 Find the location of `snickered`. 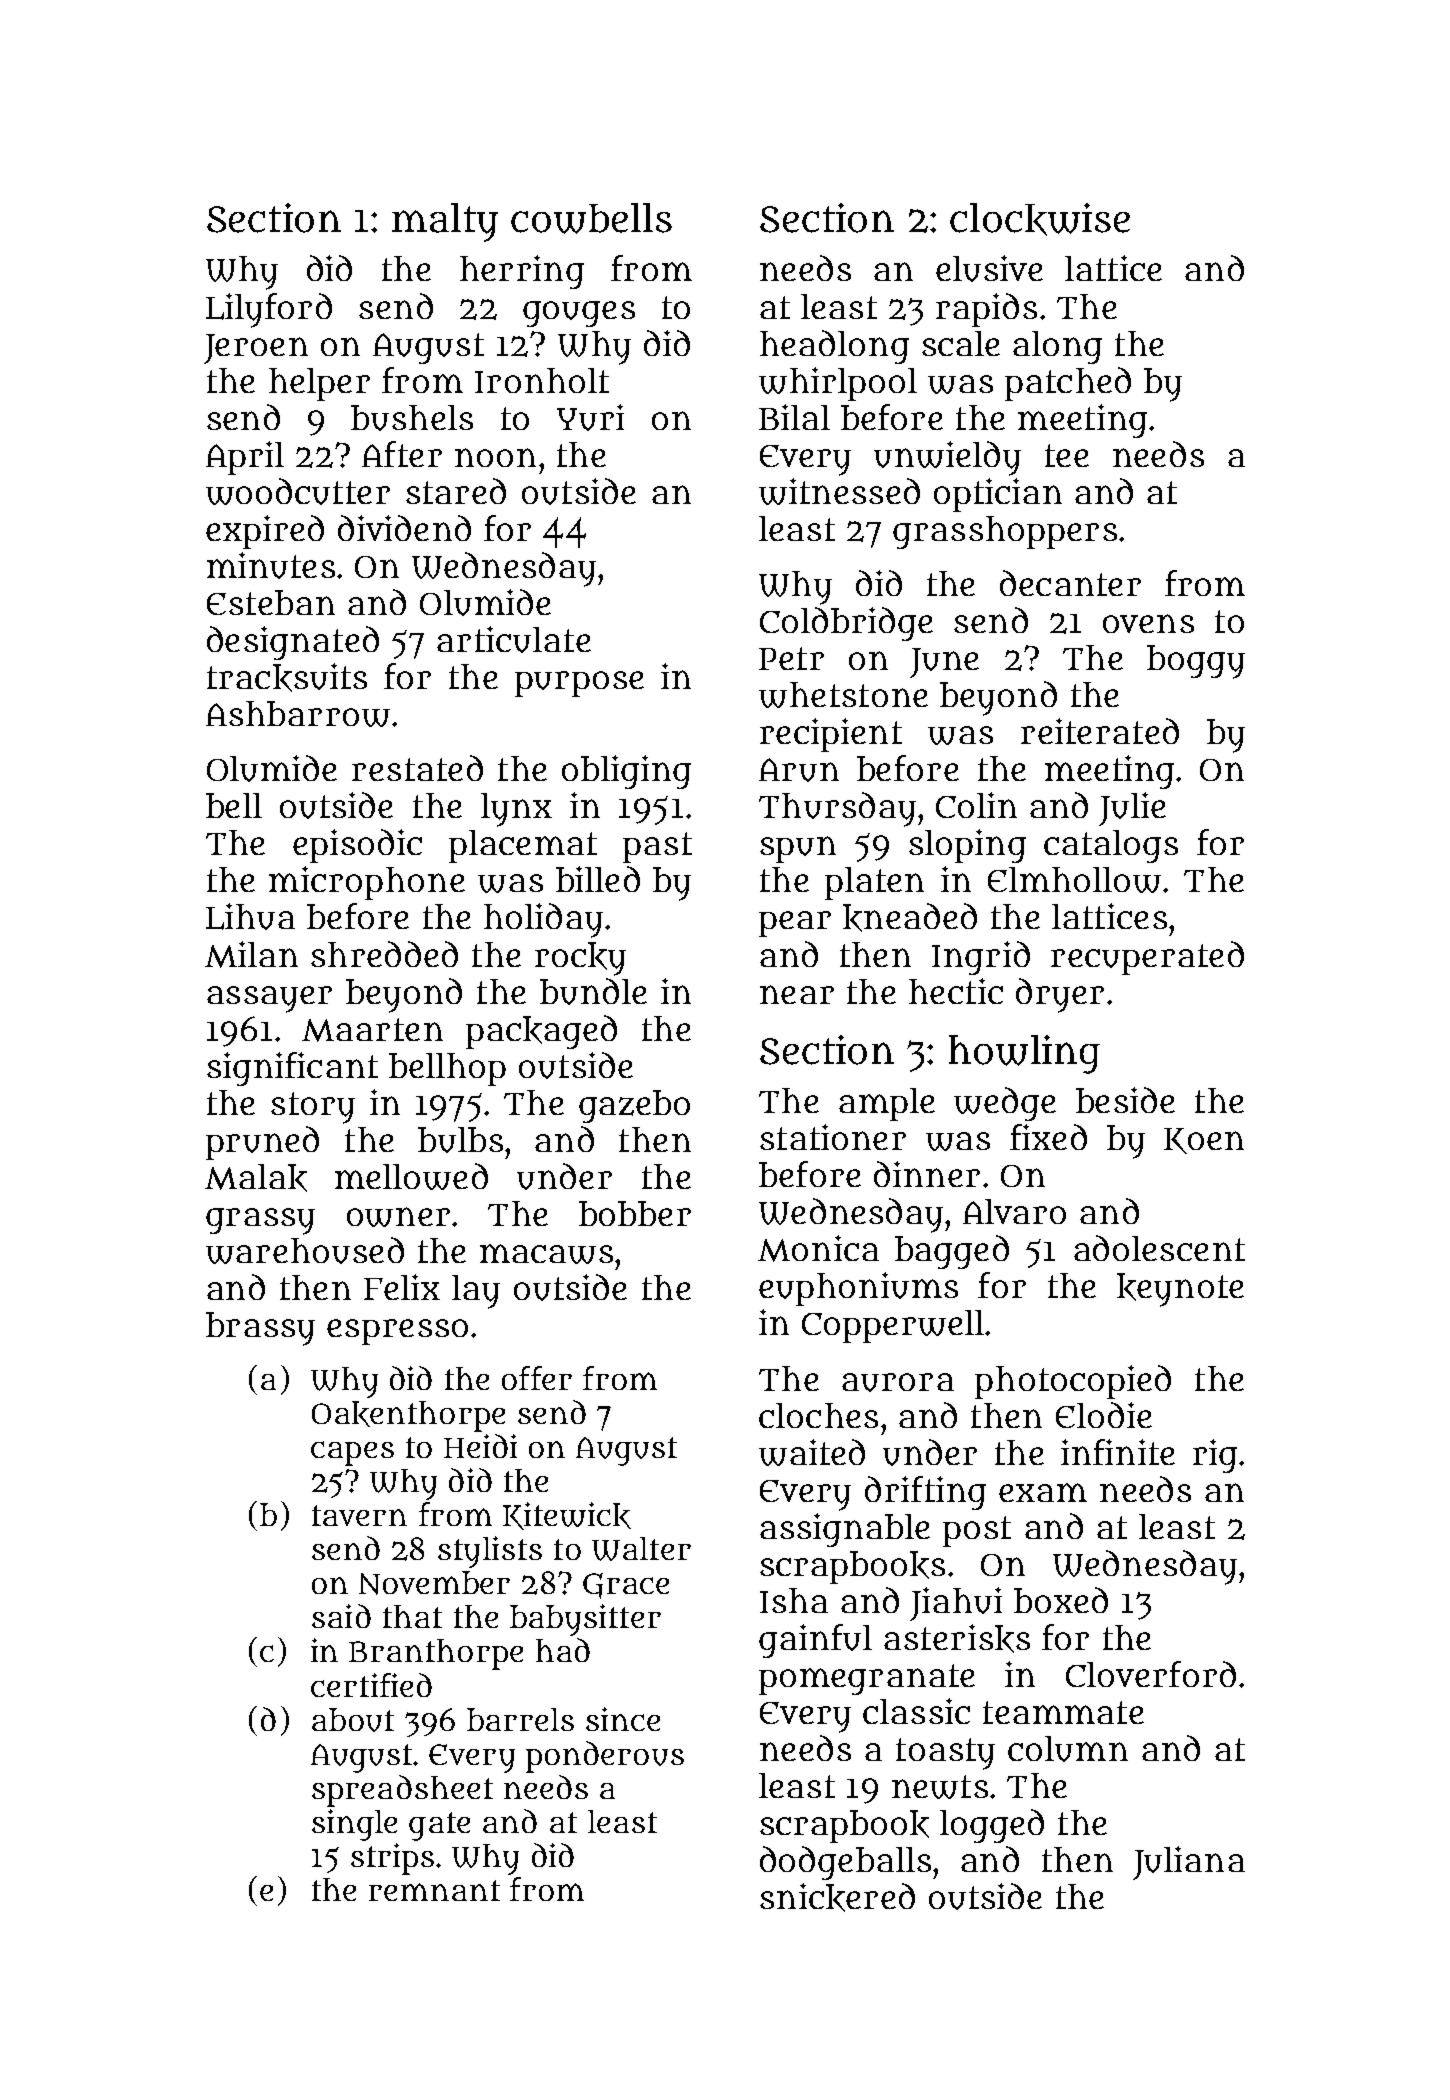

snickered is located at coordinates (837, 1897).
